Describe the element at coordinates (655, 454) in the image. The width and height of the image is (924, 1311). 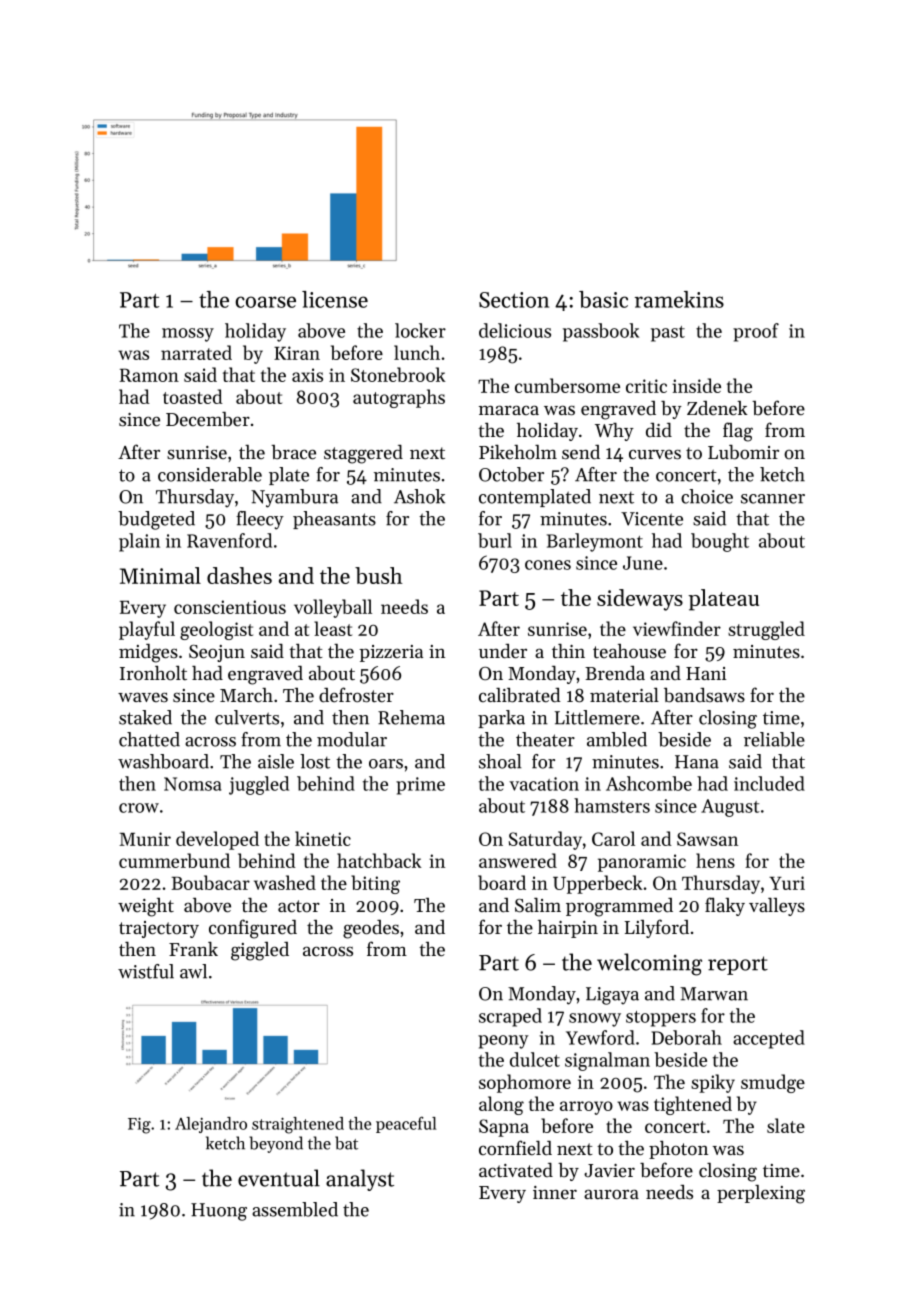
I see `curves` at that location.
